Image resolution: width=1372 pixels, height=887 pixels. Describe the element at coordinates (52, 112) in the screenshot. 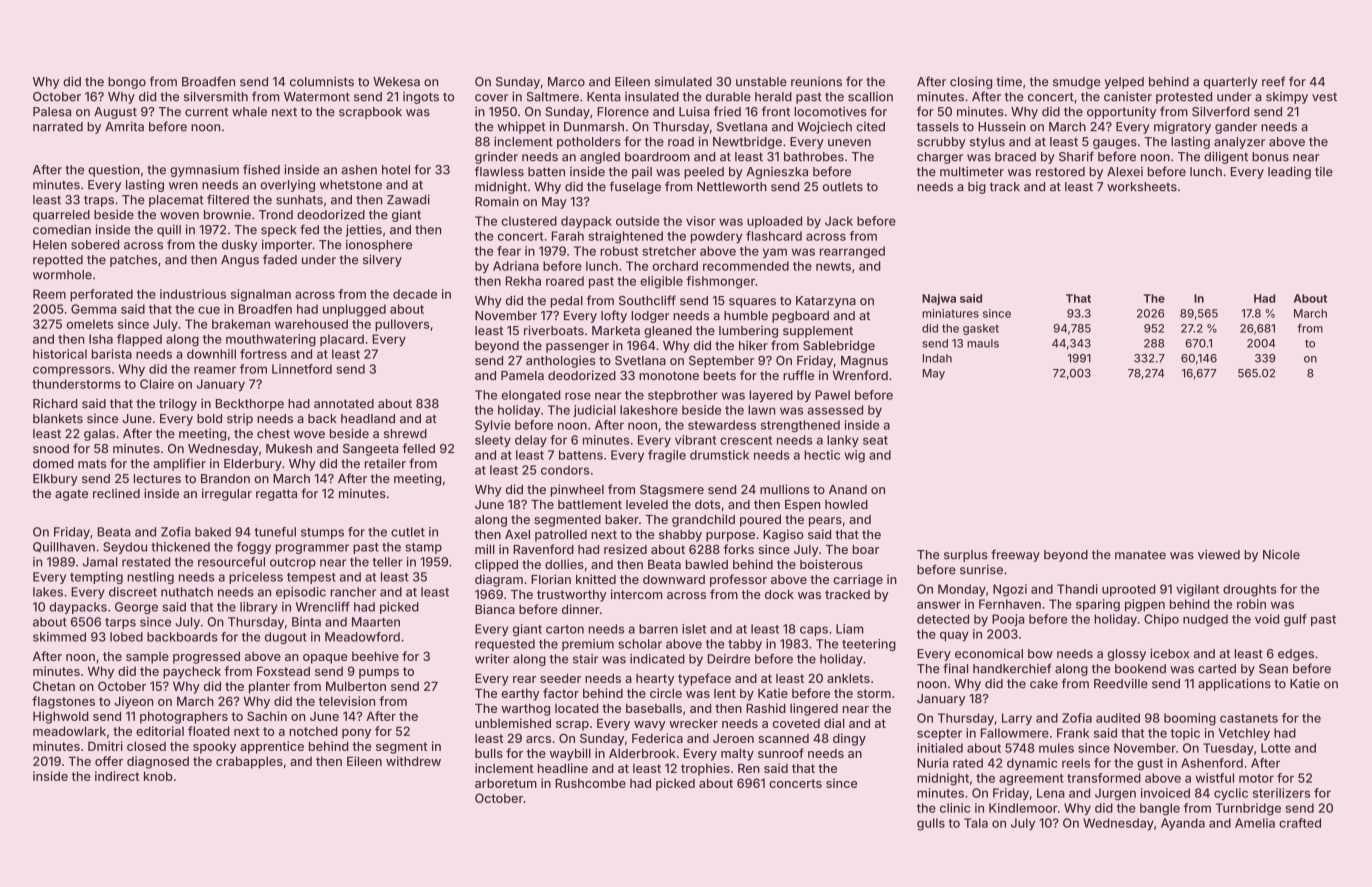

I see `Palesa` at that location.
